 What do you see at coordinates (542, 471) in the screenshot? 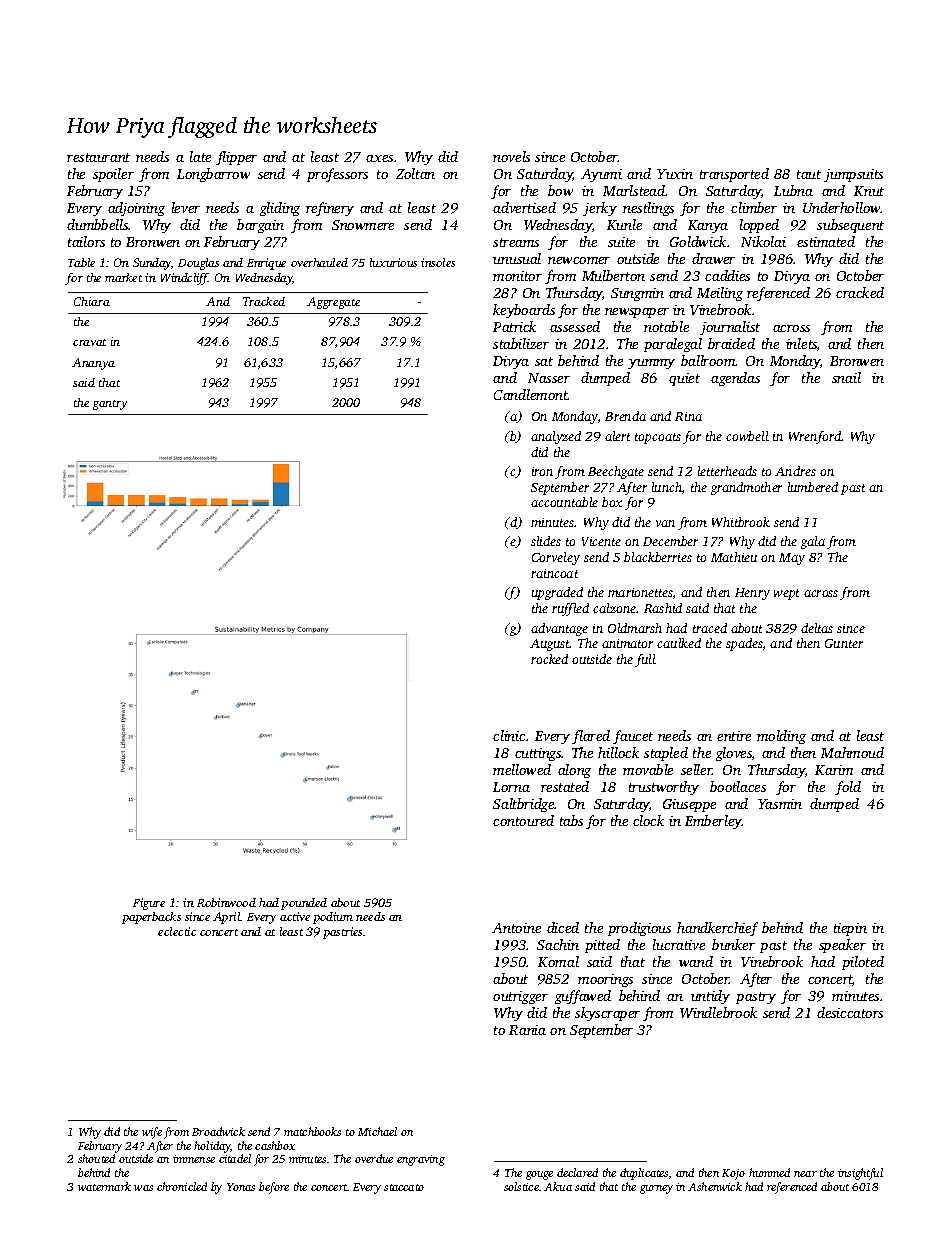
I see `iron` at bounding box center [542, 471].
